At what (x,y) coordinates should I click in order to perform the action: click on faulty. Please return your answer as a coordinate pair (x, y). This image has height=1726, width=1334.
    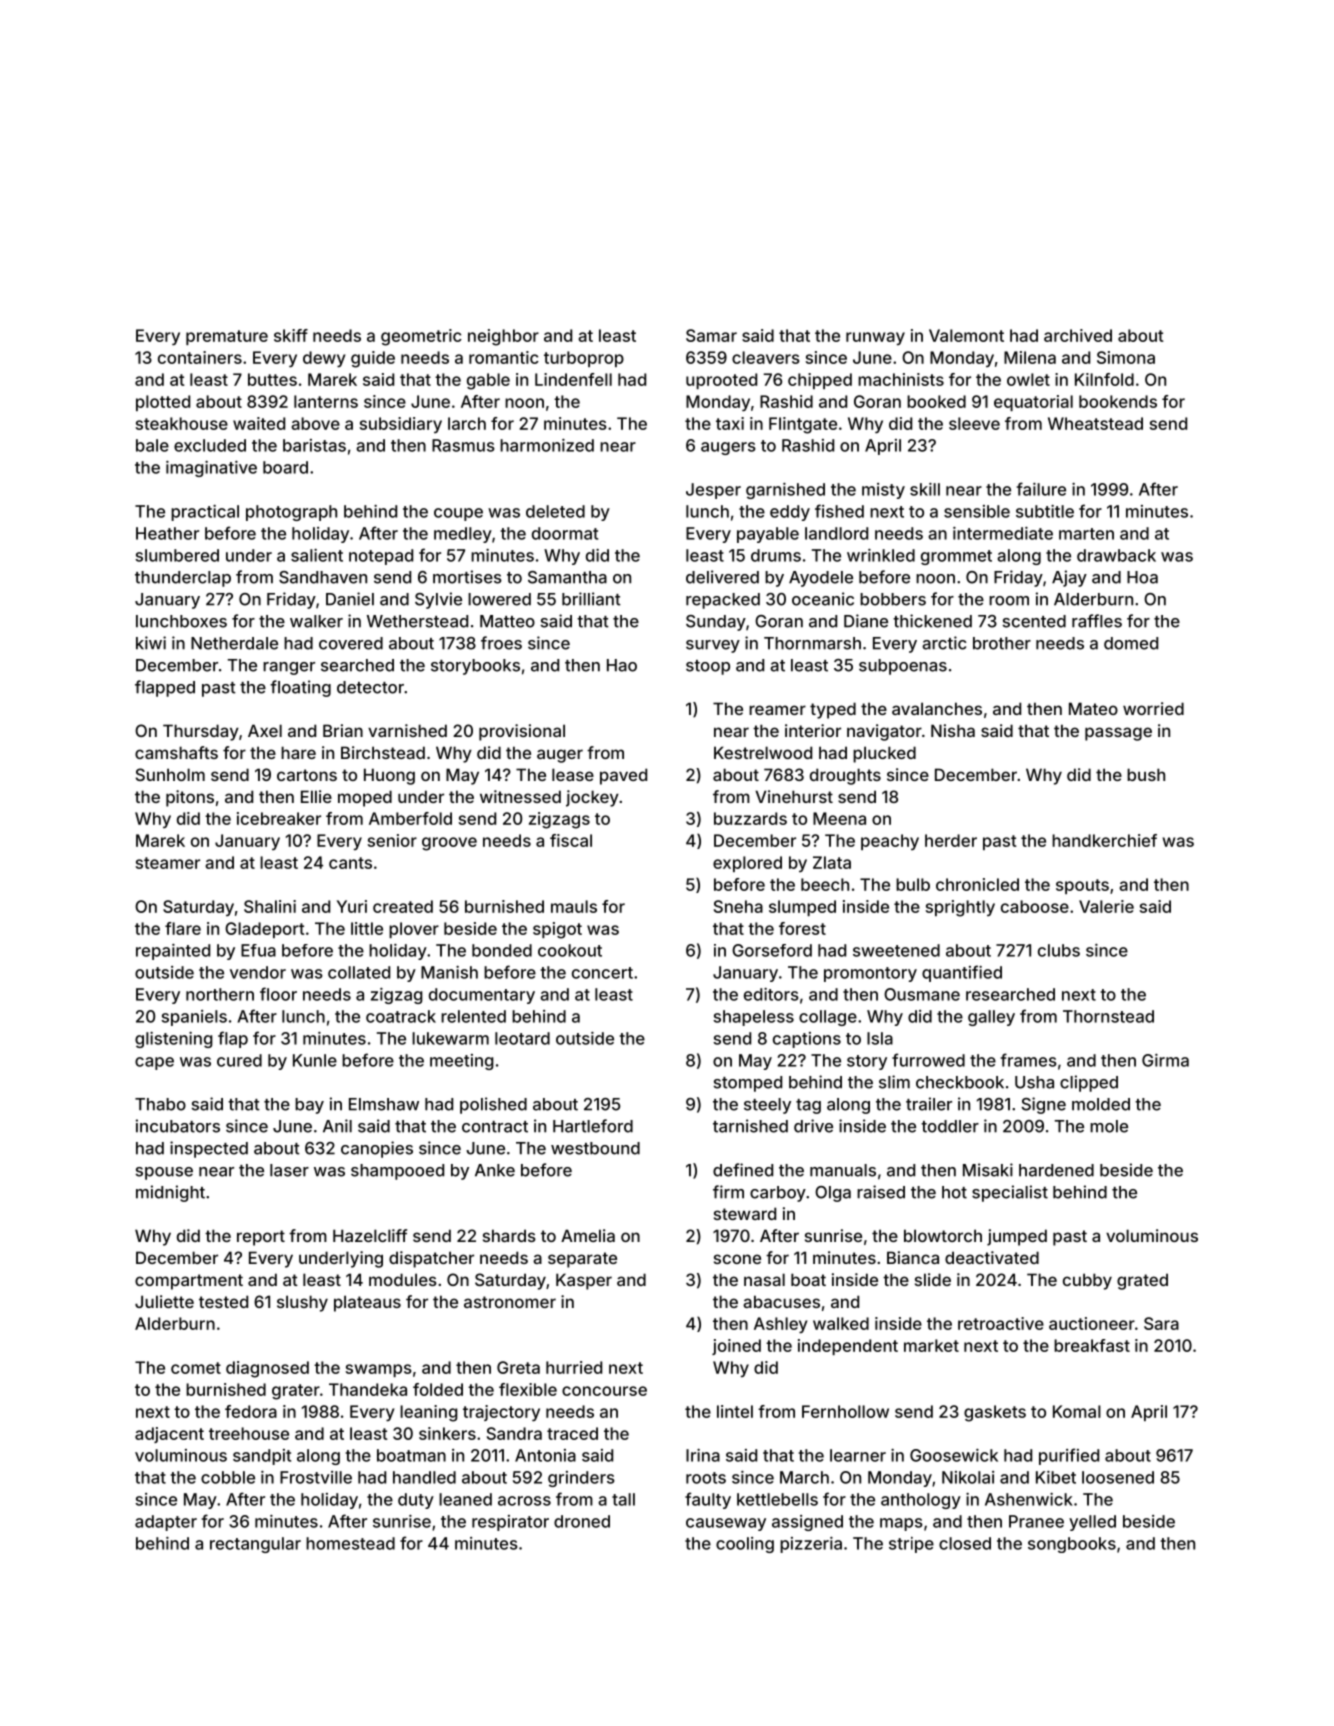
    Looking at the image, I should click on (708, 1500).
